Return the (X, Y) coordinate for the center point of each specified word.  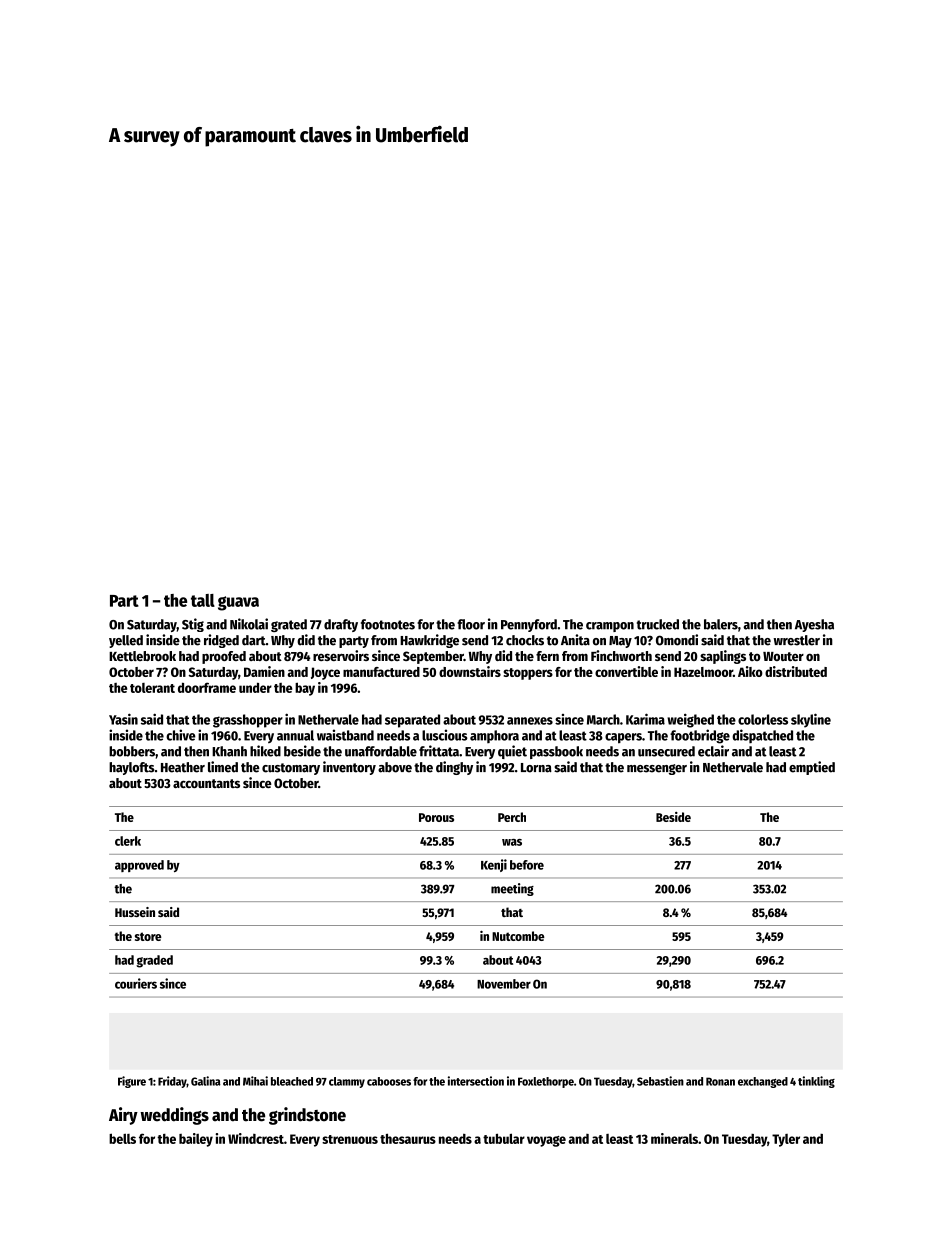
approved (139, 866)
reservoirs (341, 655)
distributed (796, 671)
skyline (811, 720)
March (603, 719)
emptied (812, 768)
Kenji (494, 865)
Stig (193, 625)
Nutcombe (518, 936)
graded (154, 961)
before (527, 865)
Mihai (255, 1081)
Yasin (123, 719)
